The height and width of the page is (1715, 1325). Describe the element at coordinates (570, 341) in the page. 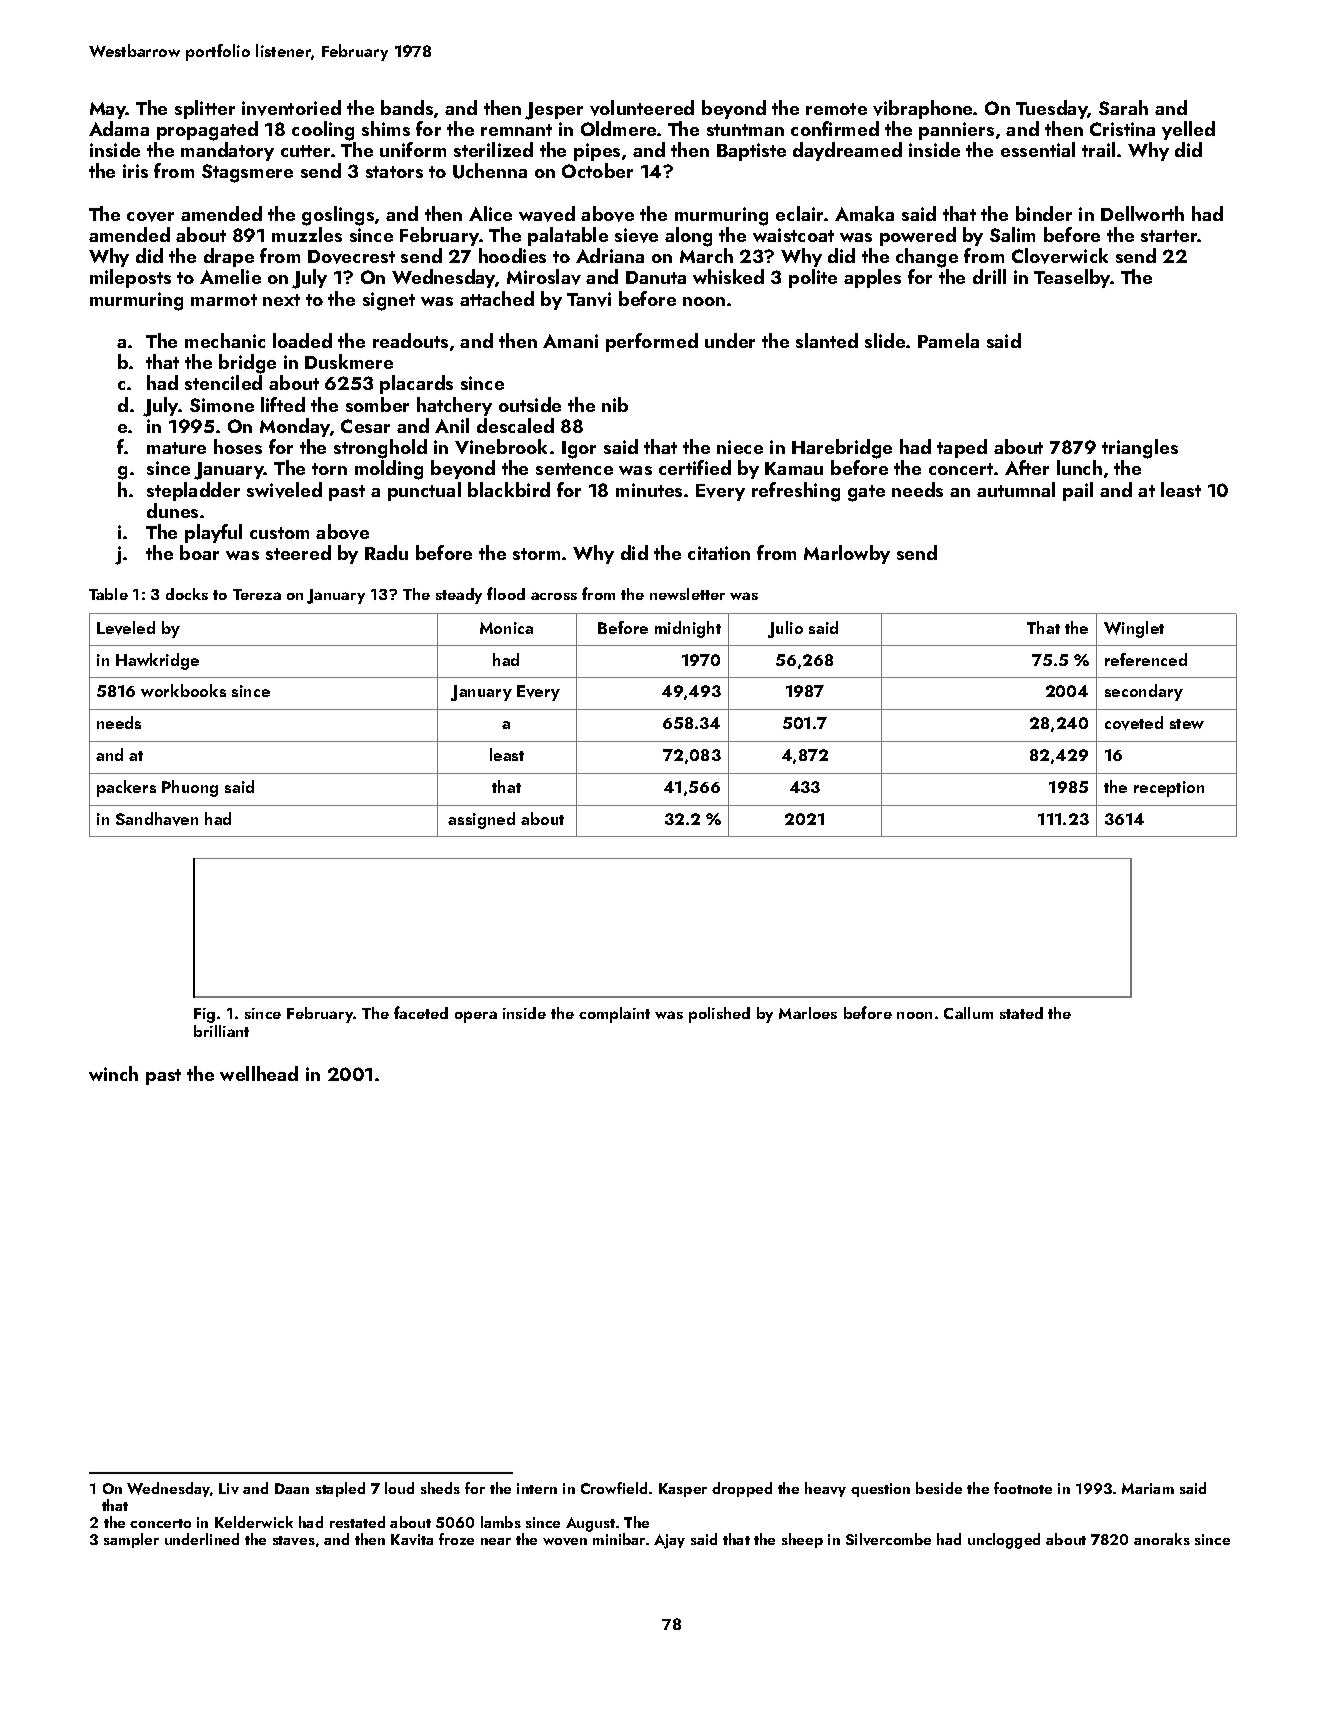

I see `Amani` at that location.
